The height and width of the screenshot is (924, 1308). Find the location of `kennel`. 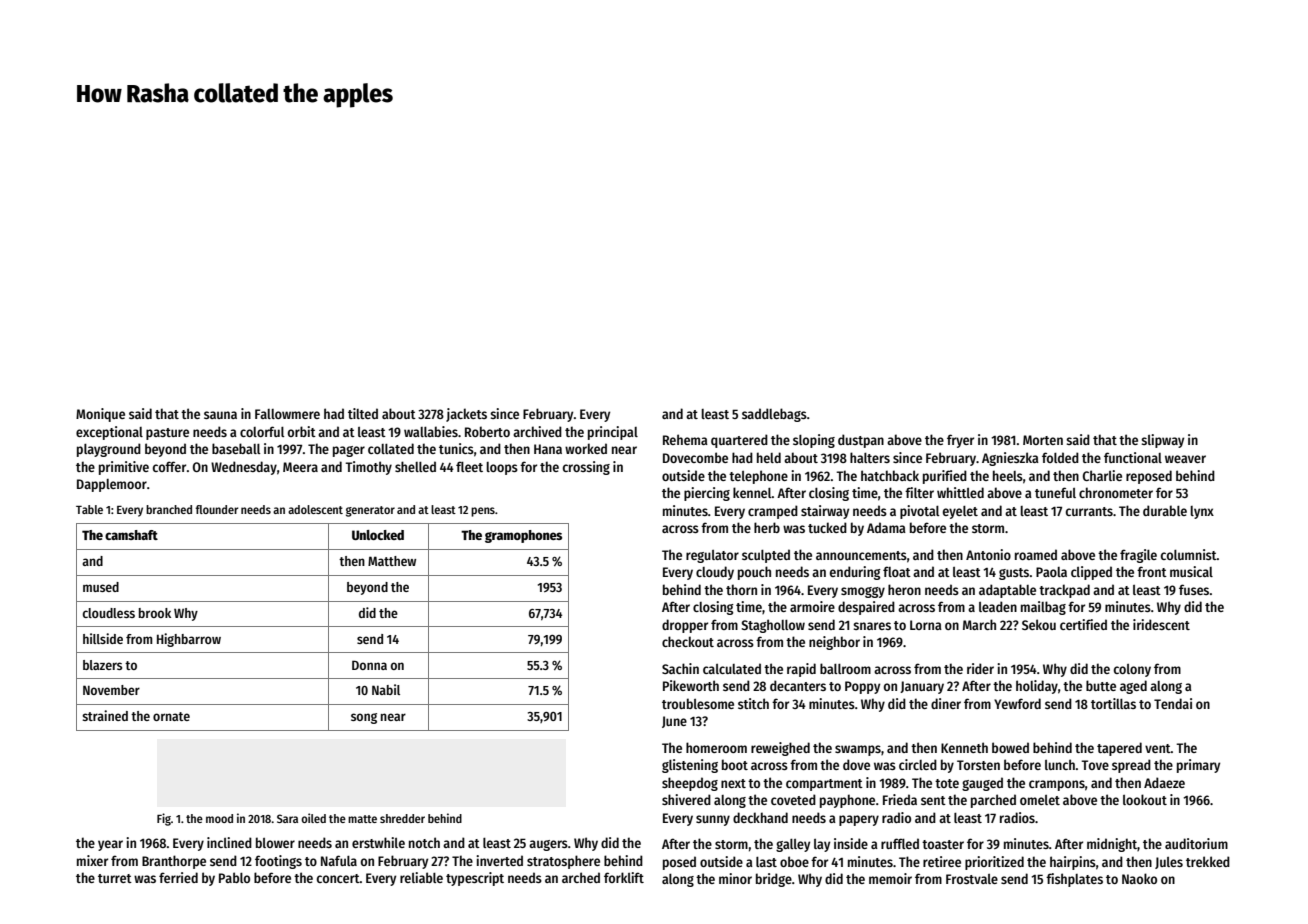

kennel is located at coordinates (752, 492).
